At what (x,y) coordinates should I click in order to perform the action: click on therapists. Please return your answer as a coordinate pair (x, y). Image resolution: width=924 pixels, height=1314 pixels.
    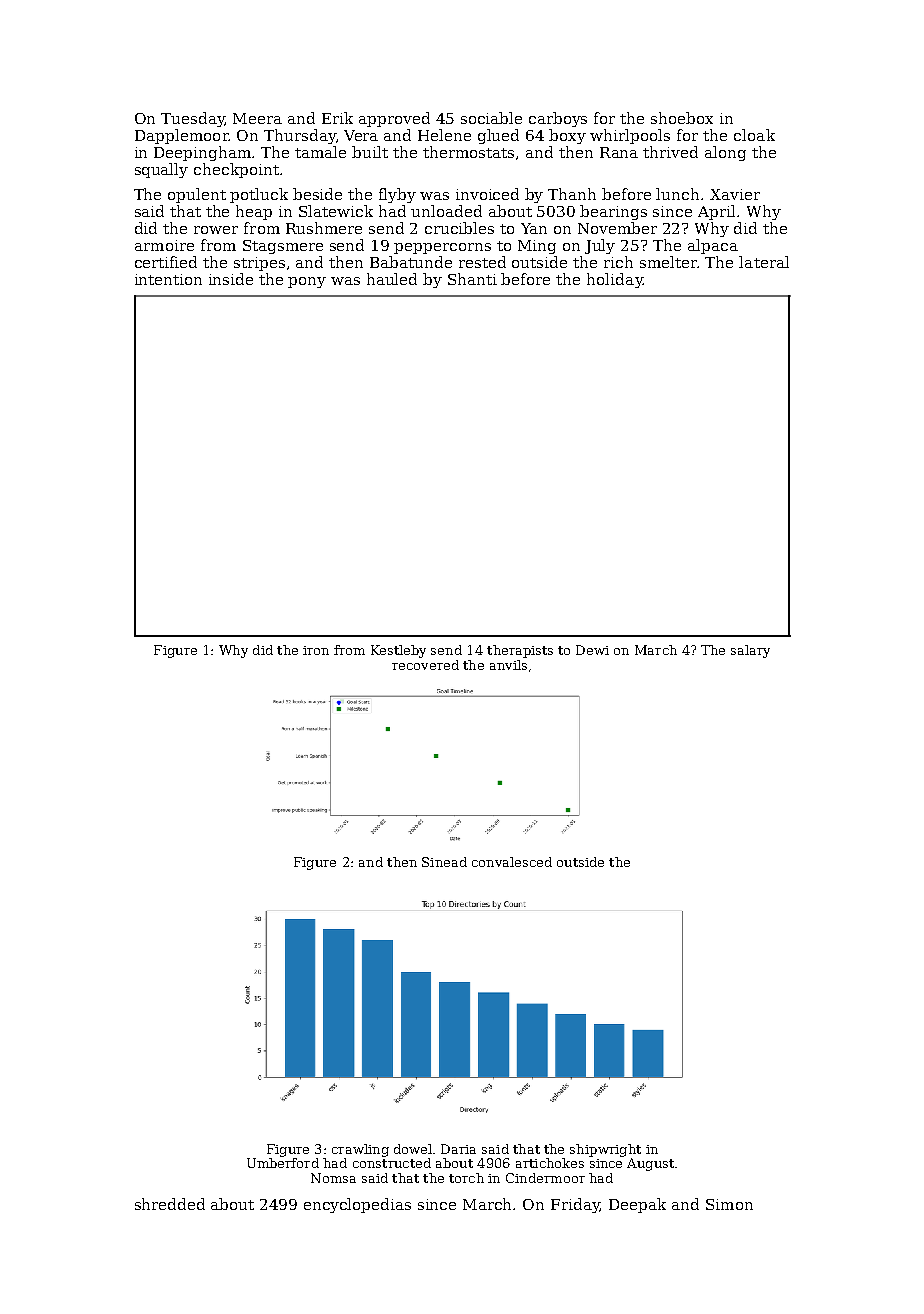
    Looking at the image, I should click on (520, 651).
